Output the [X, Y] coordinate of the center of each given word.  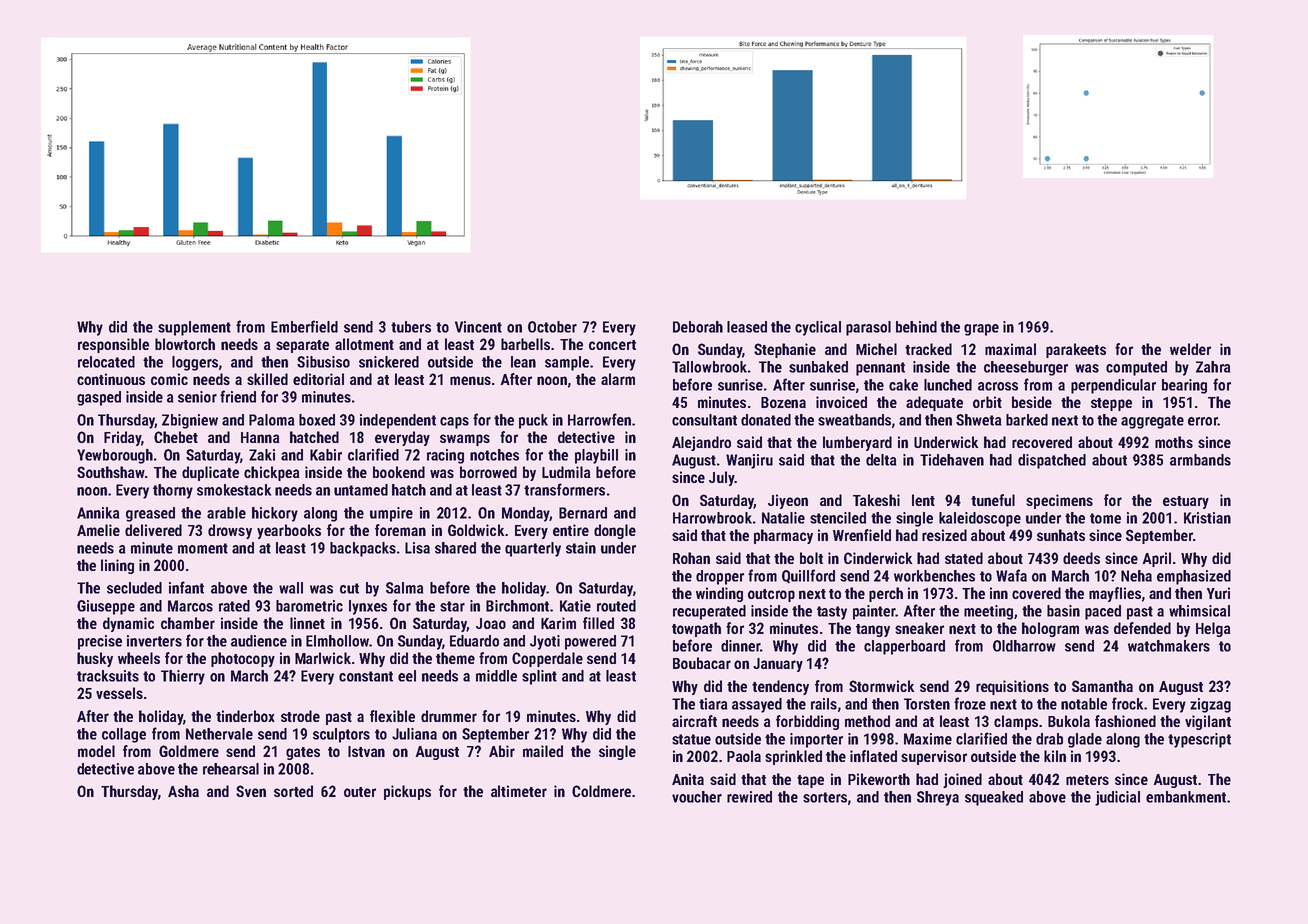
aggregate [1152, 422]
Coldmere [601, 791]
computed [1136, 368]
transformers [564, 489]
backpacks [363, 549]
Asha [183, 791]
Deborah [698, 327]
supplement [194, 328]
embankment [1186, 797]
